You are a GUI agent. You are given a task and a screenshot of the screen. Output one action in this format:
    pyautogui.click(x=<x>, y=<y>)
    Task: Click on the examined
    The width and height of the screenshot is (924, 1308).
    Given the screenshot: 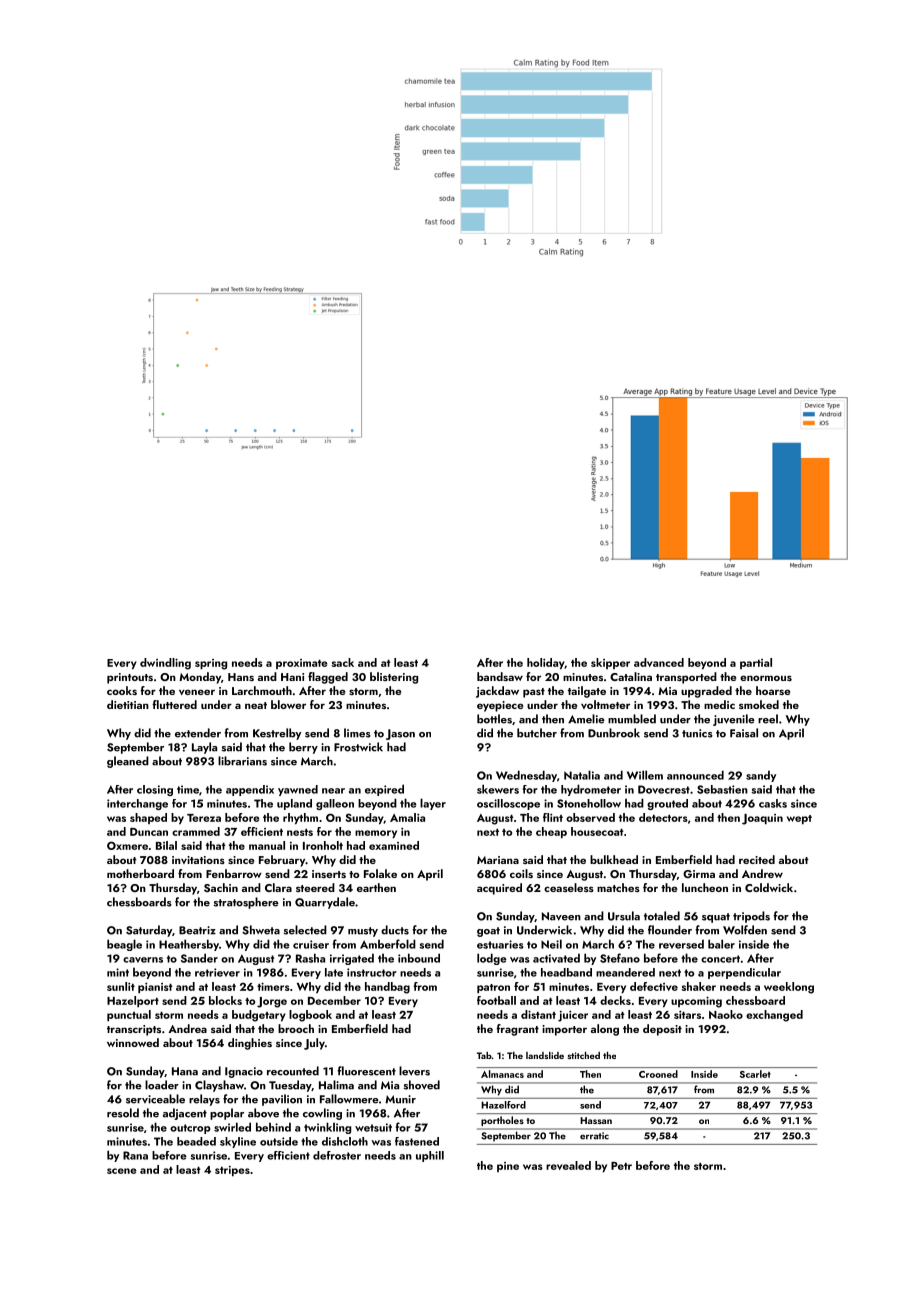 What is the action you would take?
    pyautogui.click(x=394, y=845)
